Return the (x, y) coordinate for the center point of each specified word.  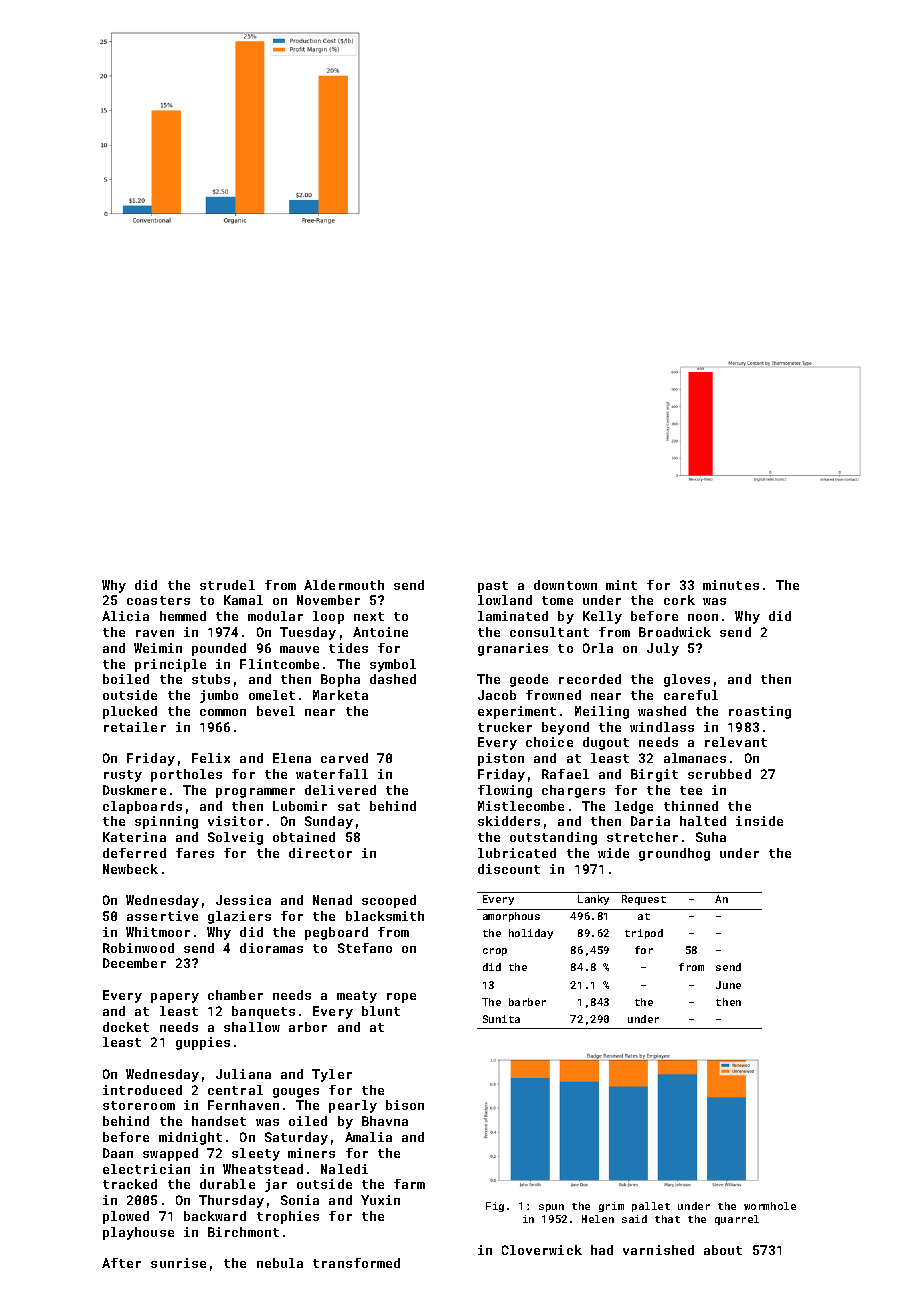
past (493, 587)
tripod (644, 934)
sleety (256, 1154)
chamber (235, 995)
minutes (731, 585)
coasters (158, 600)
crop (495, 952)
